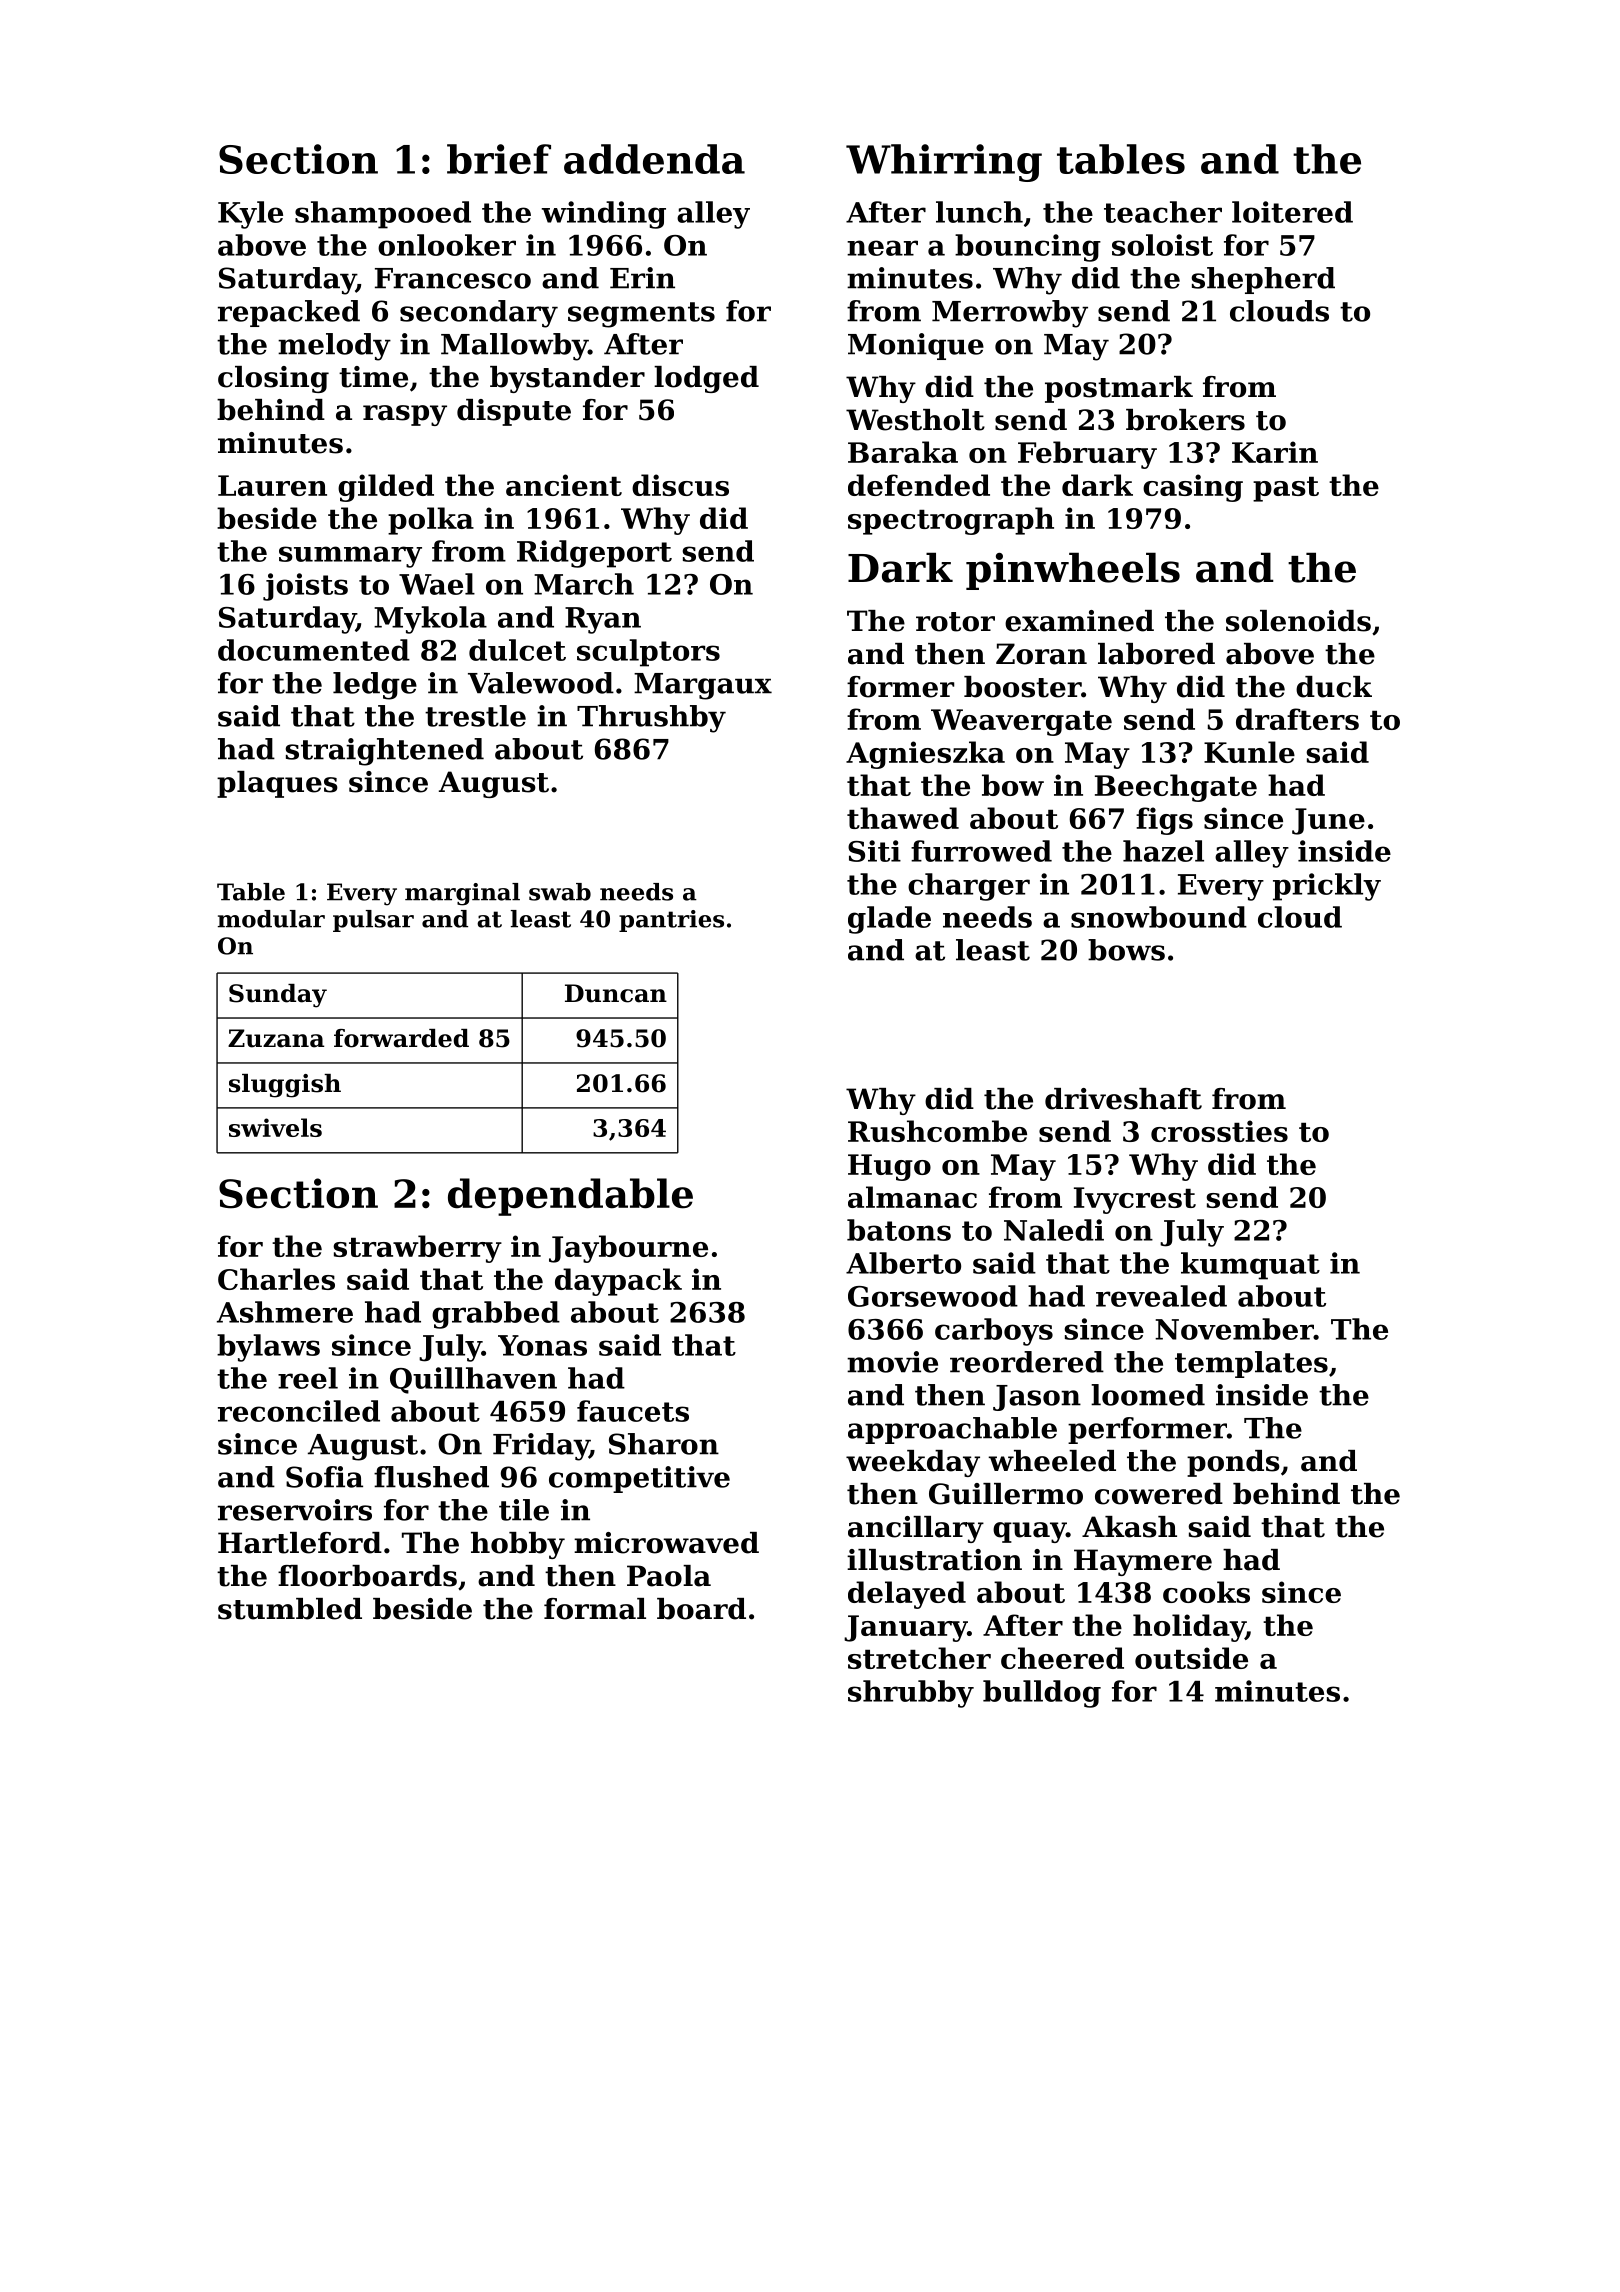  What do you see at coordinates (401, 1038) in the page?
I see `forwarded` at bounding box center [401, 1038].
